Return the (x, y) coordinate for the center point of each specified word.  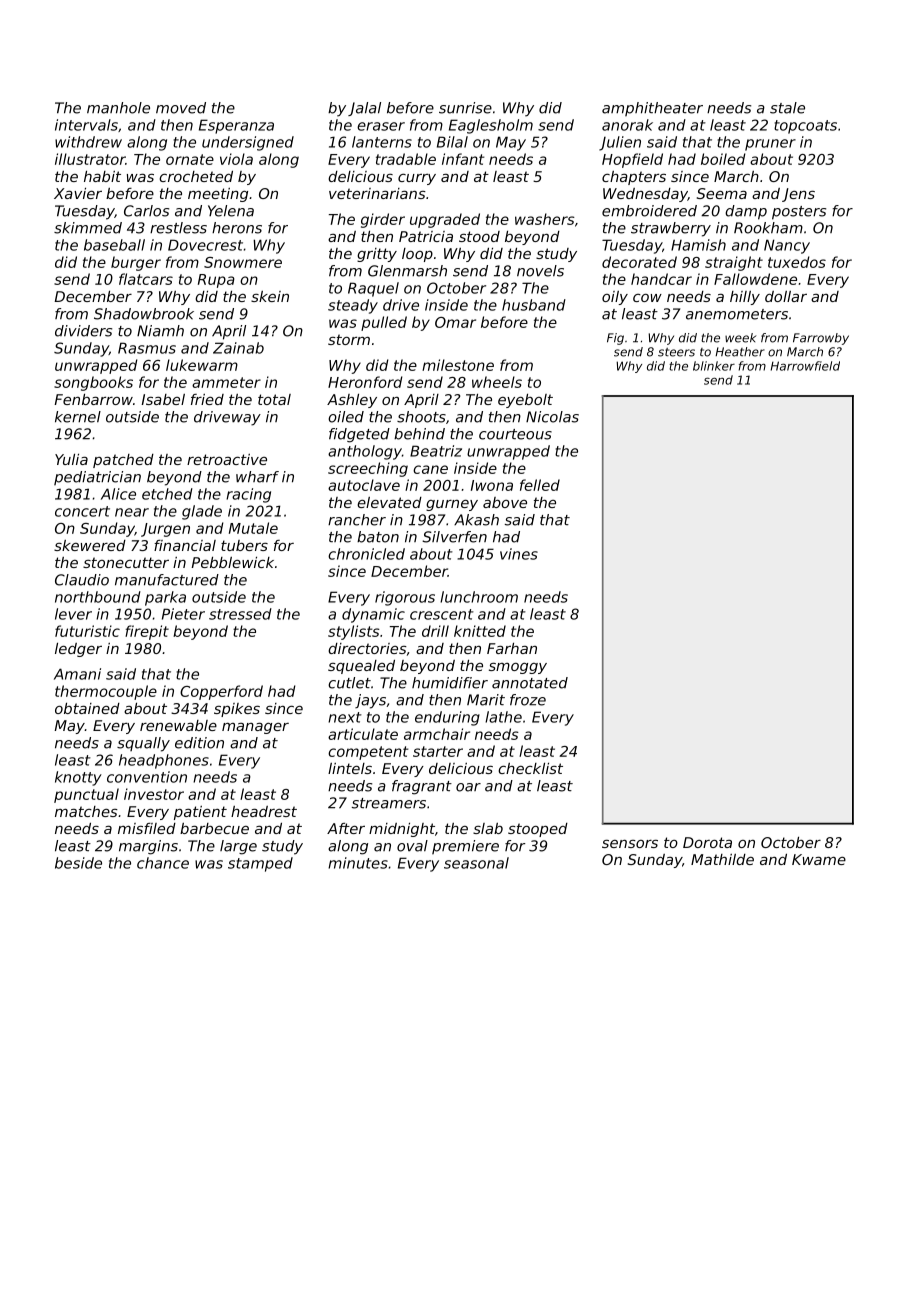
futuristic (87, 631)
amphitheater (652, 109)
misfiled (147, 828)
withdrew (88, 142)
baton (378, 537)
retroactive (227, 459)
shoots (421, 417)
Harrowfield (805, 366)
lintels (350, 768)
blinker (714, 366)
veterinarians (377, 193)
